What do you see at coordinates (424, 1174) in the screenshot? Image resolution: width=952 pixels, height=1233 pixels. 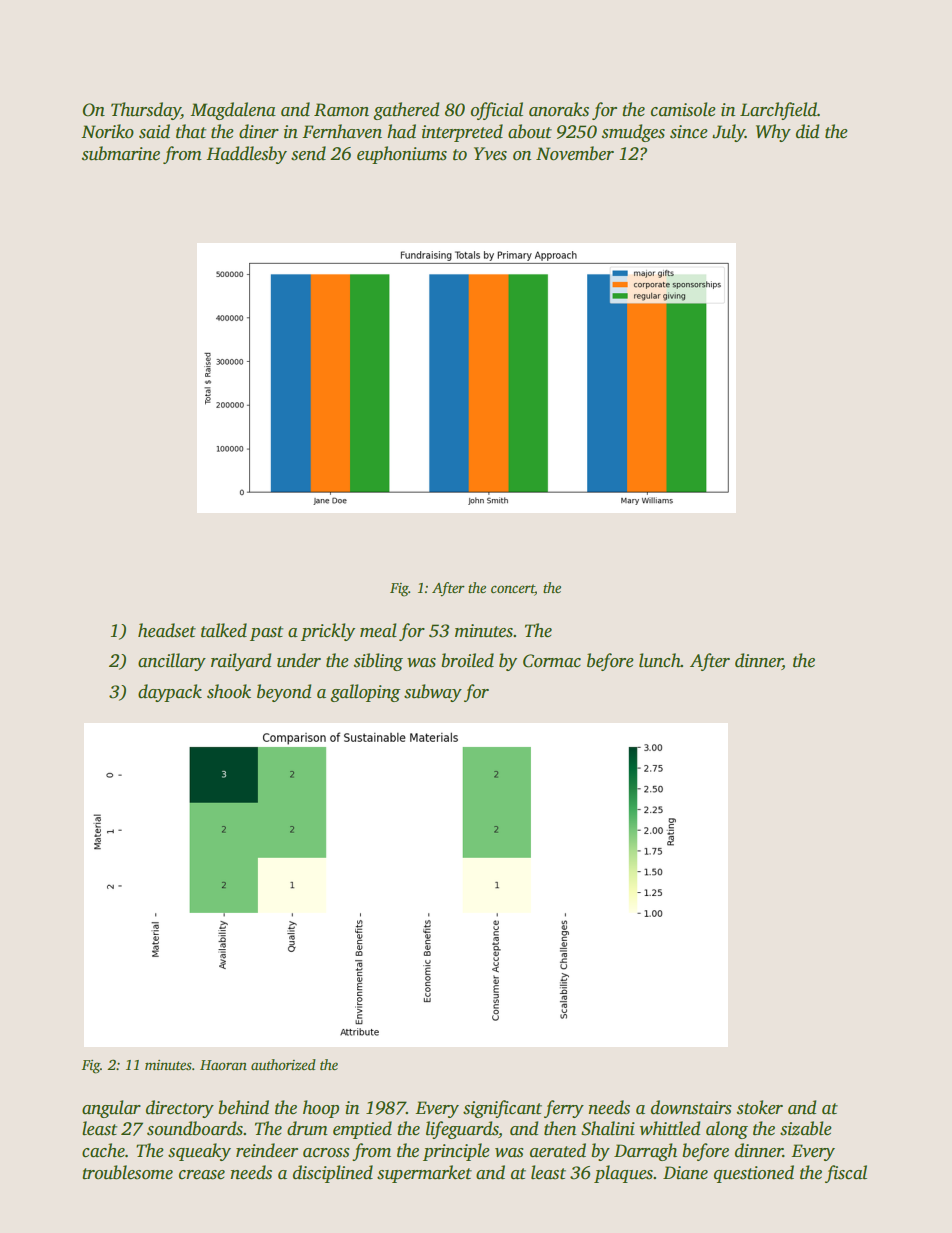 I see `supermarket` at bounding box center [424, 1174].
